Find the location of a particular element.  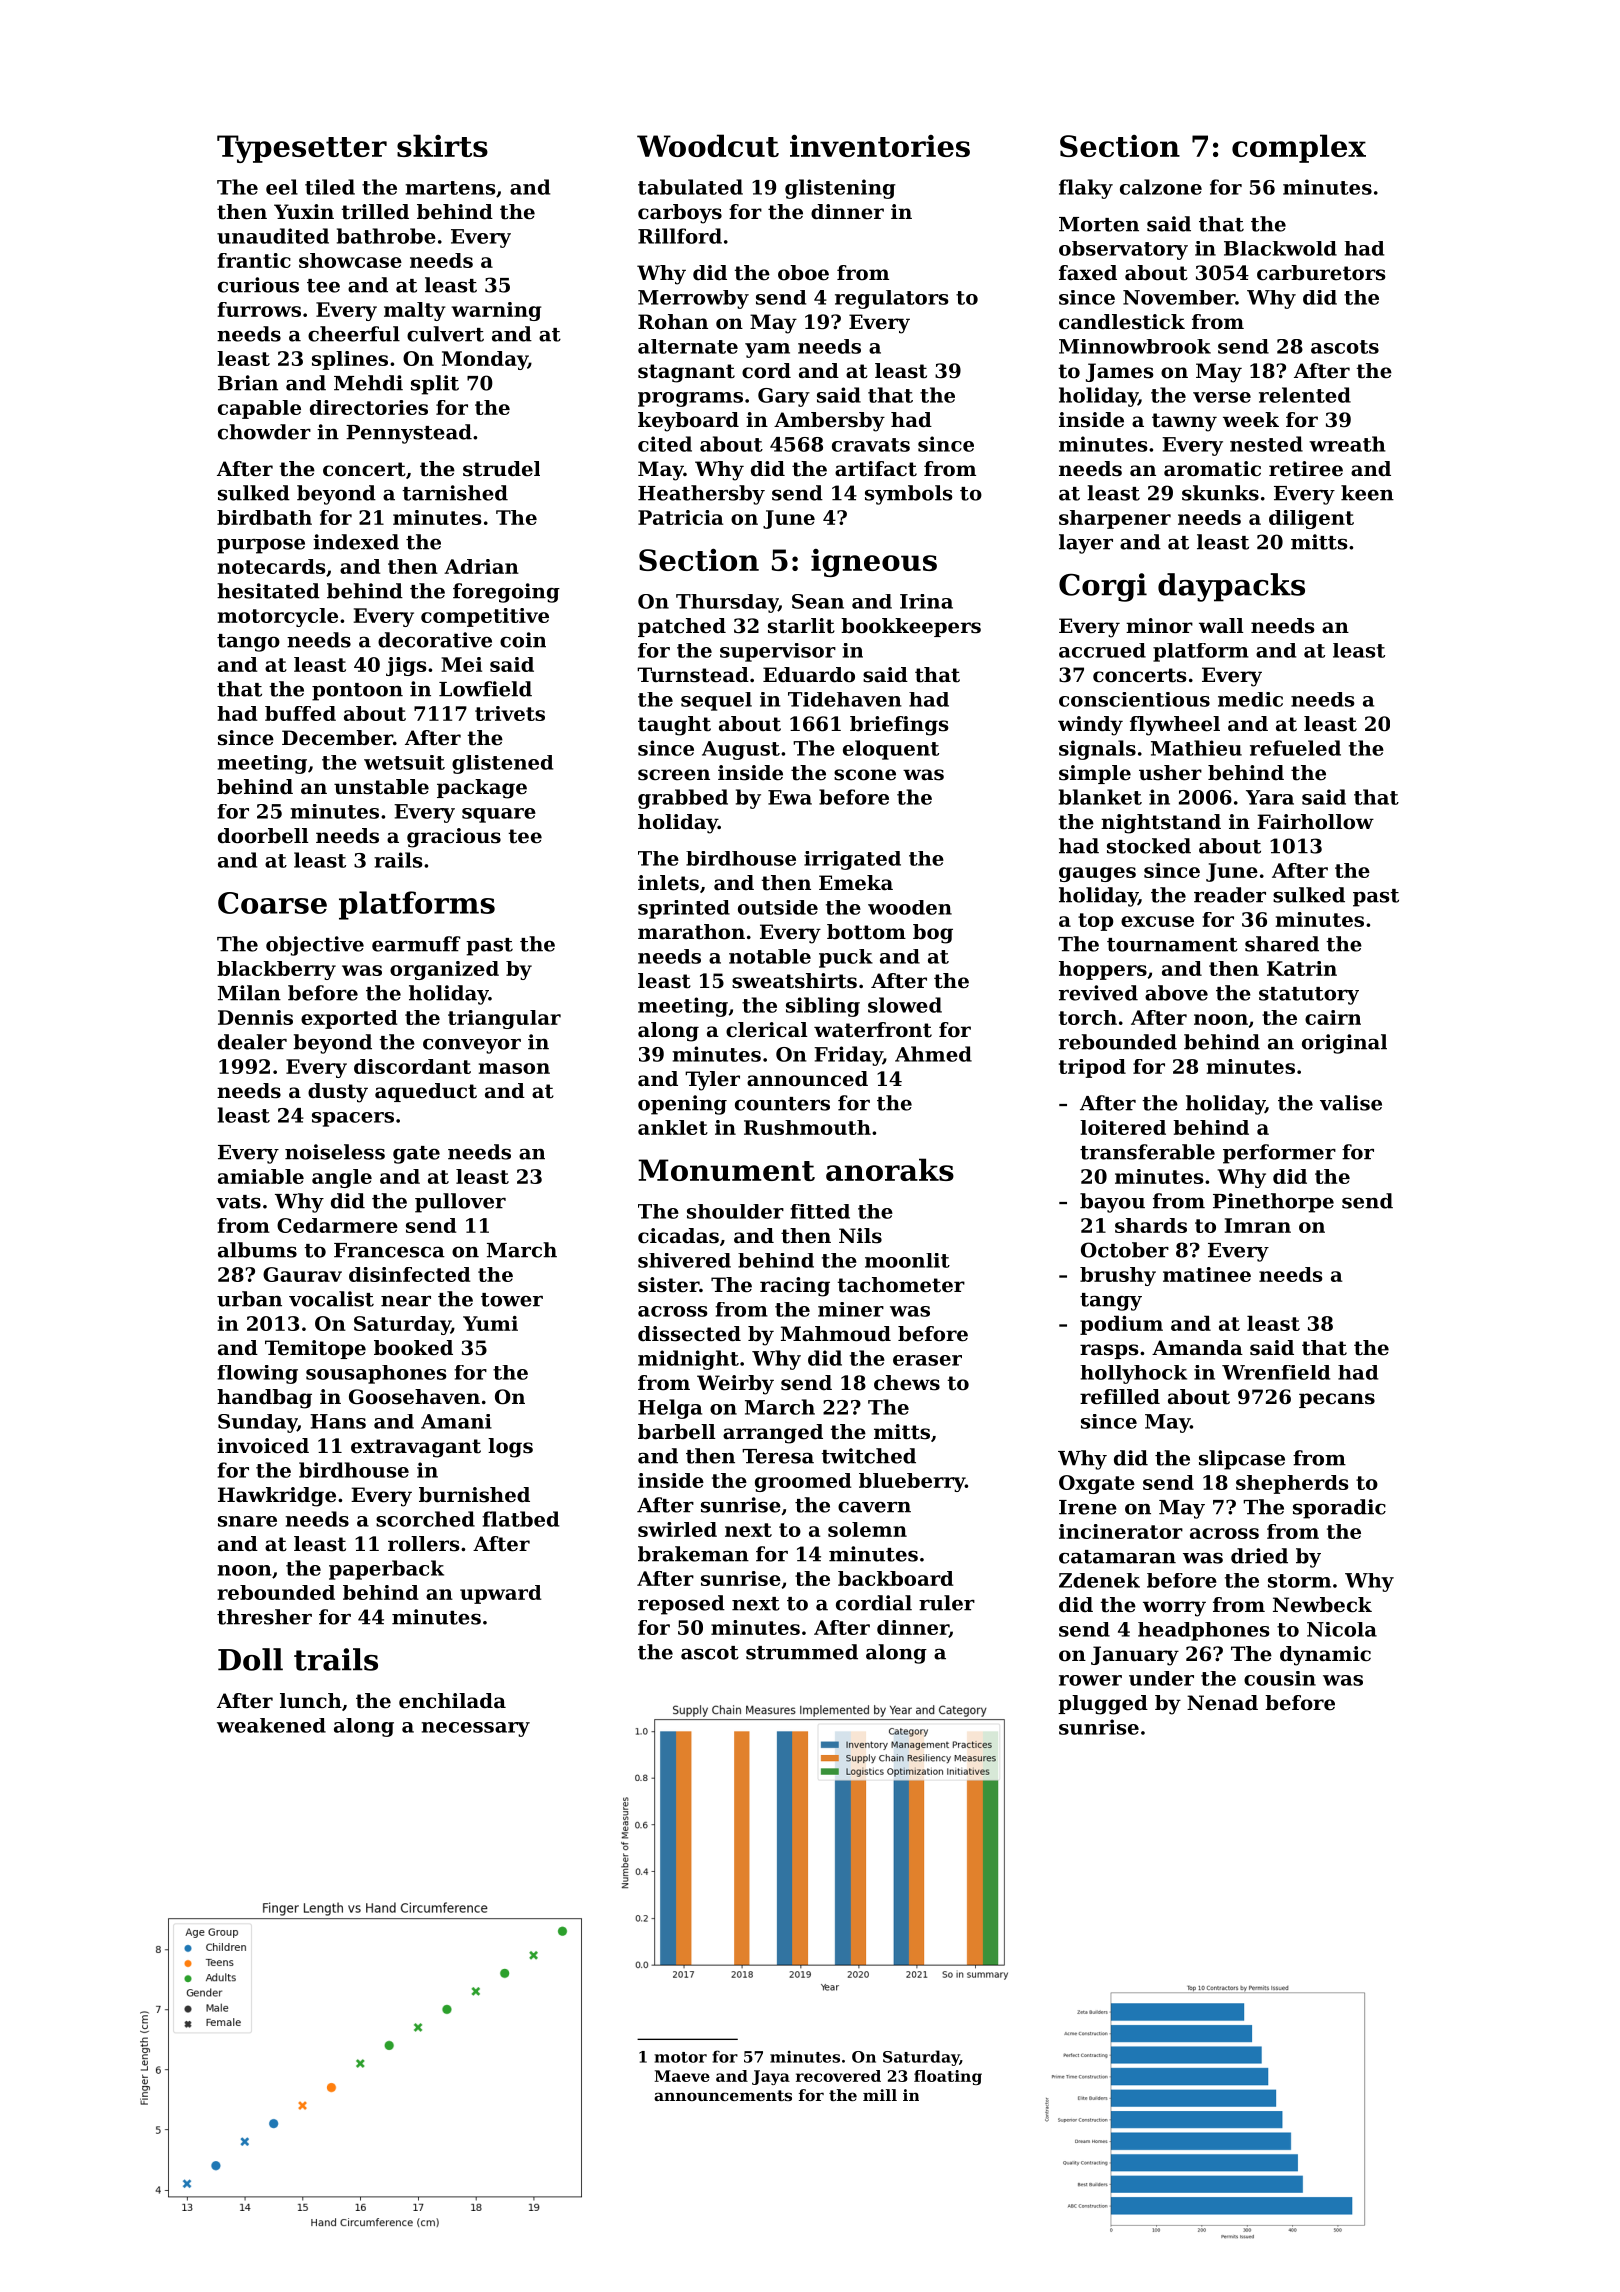

floating is located at coordinates (948, 2077).
